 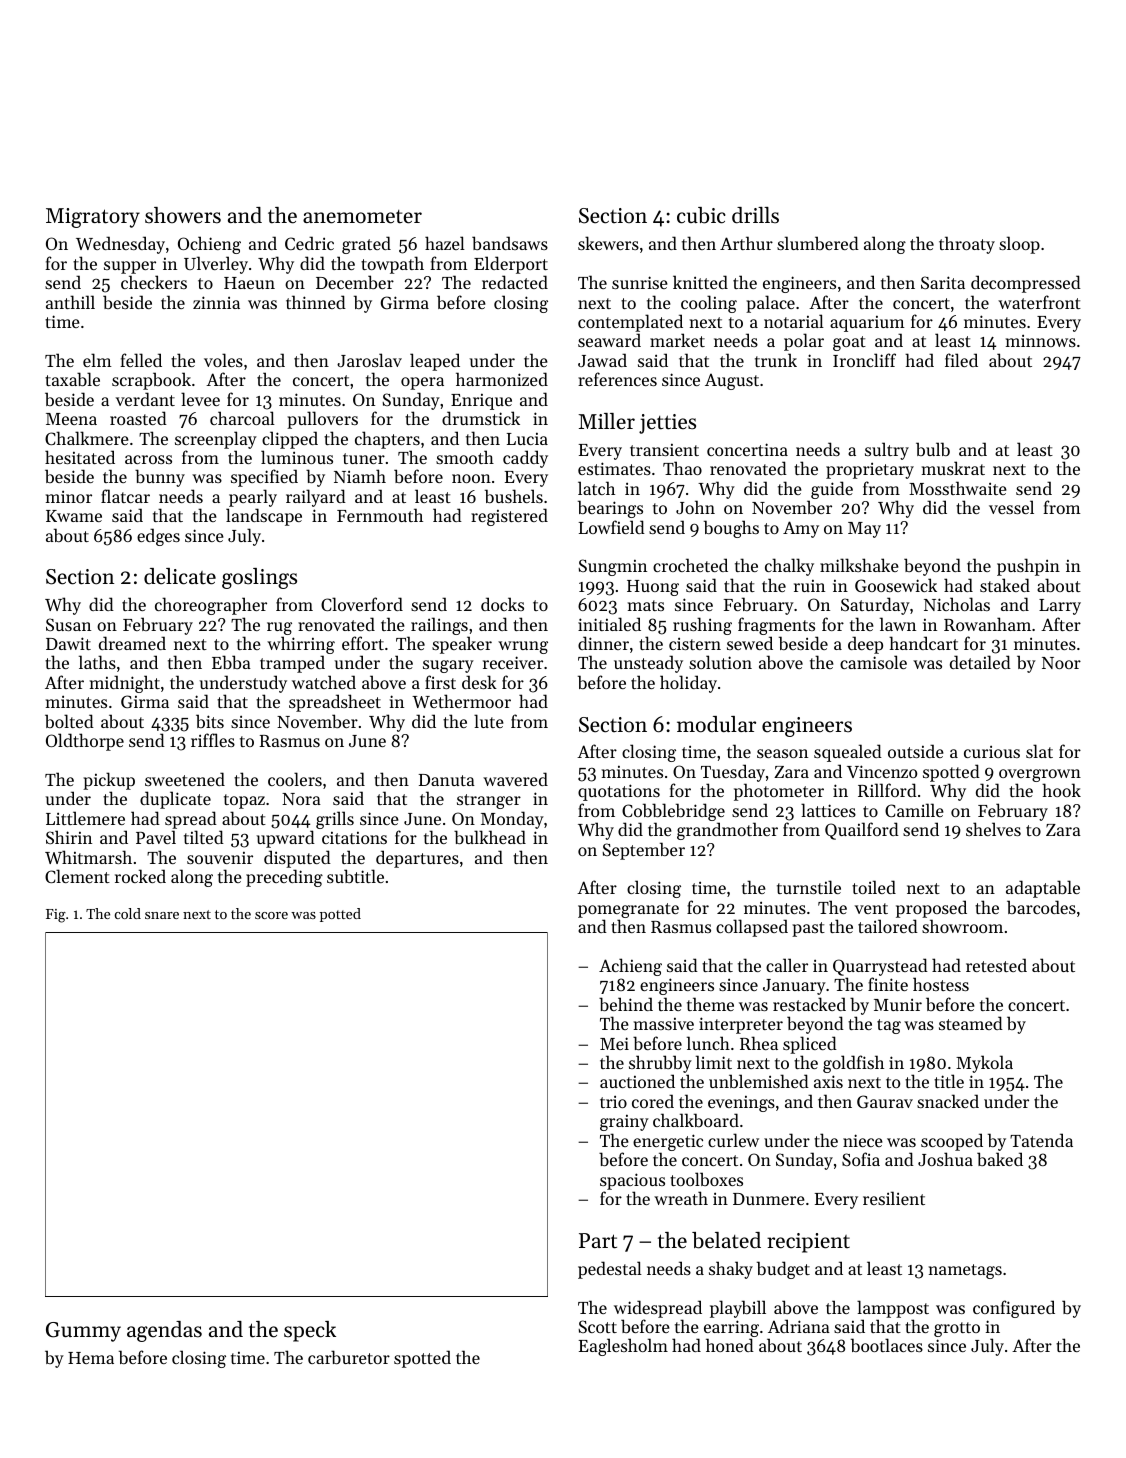 I want to click on agendas, so click(x=164, y=1331).
